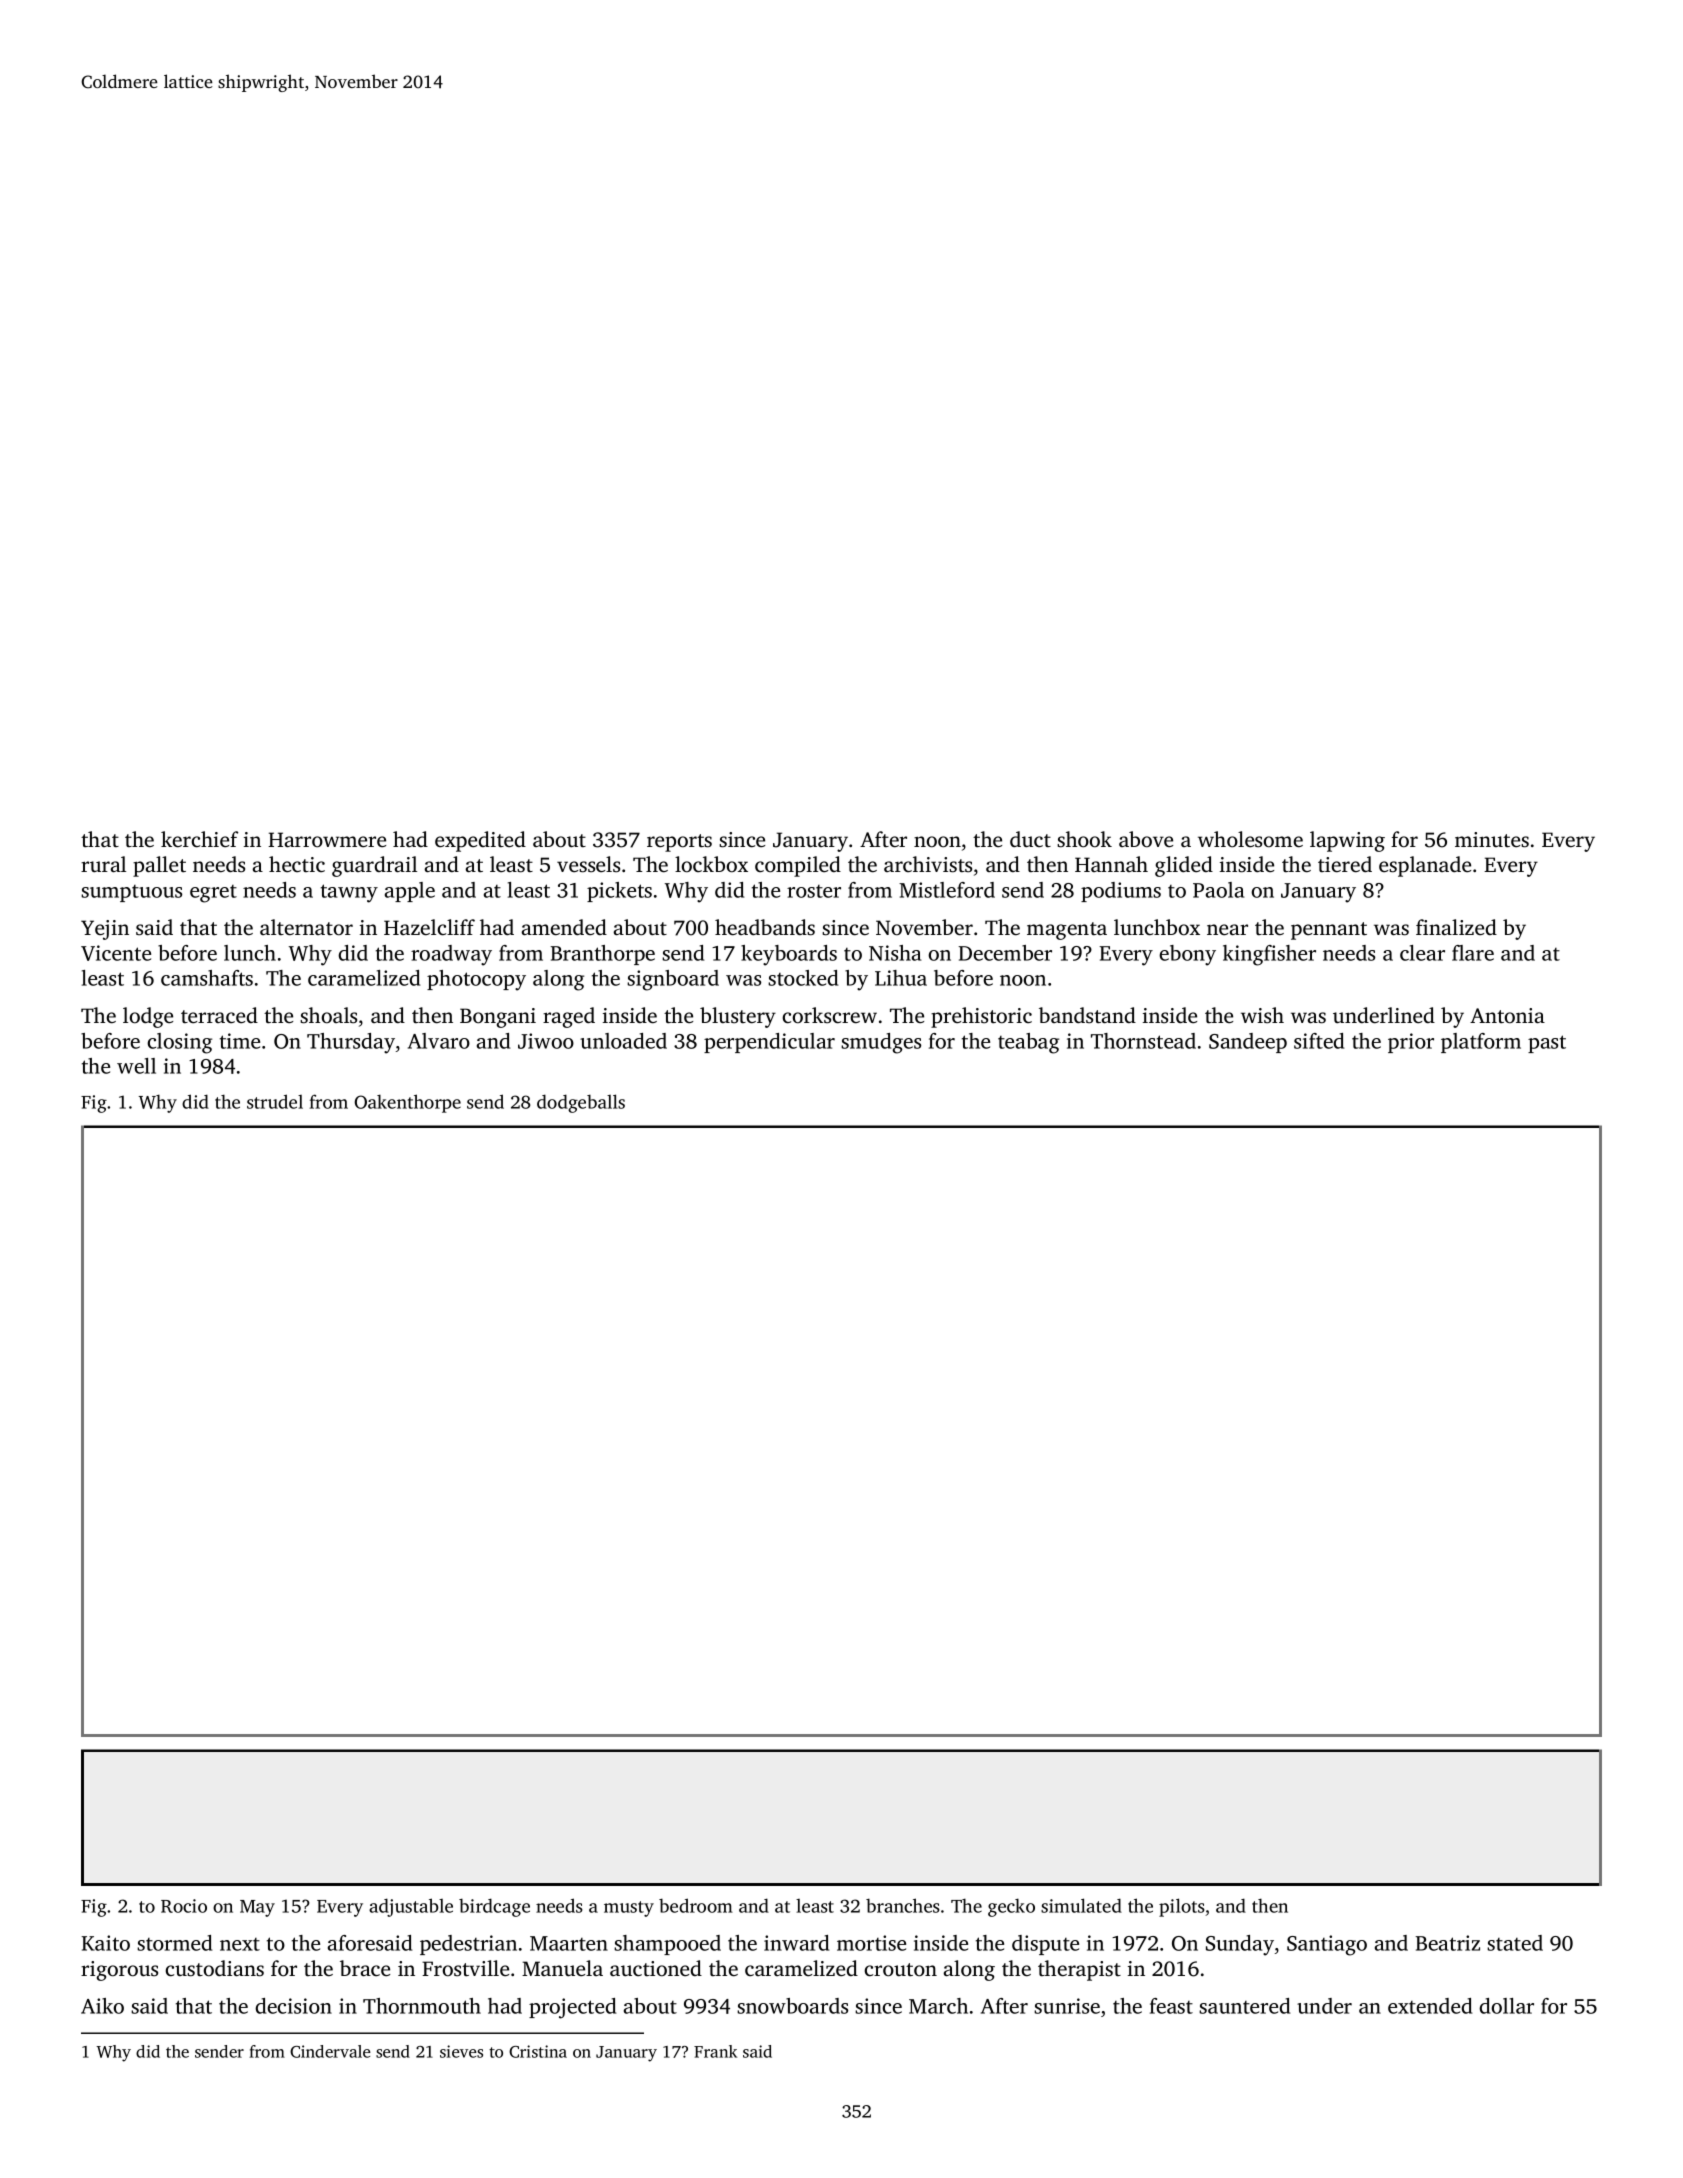  What do you see at coordinates (715, 2051) in the page?
I see `Frank` at bounding box center [715, 2051].
